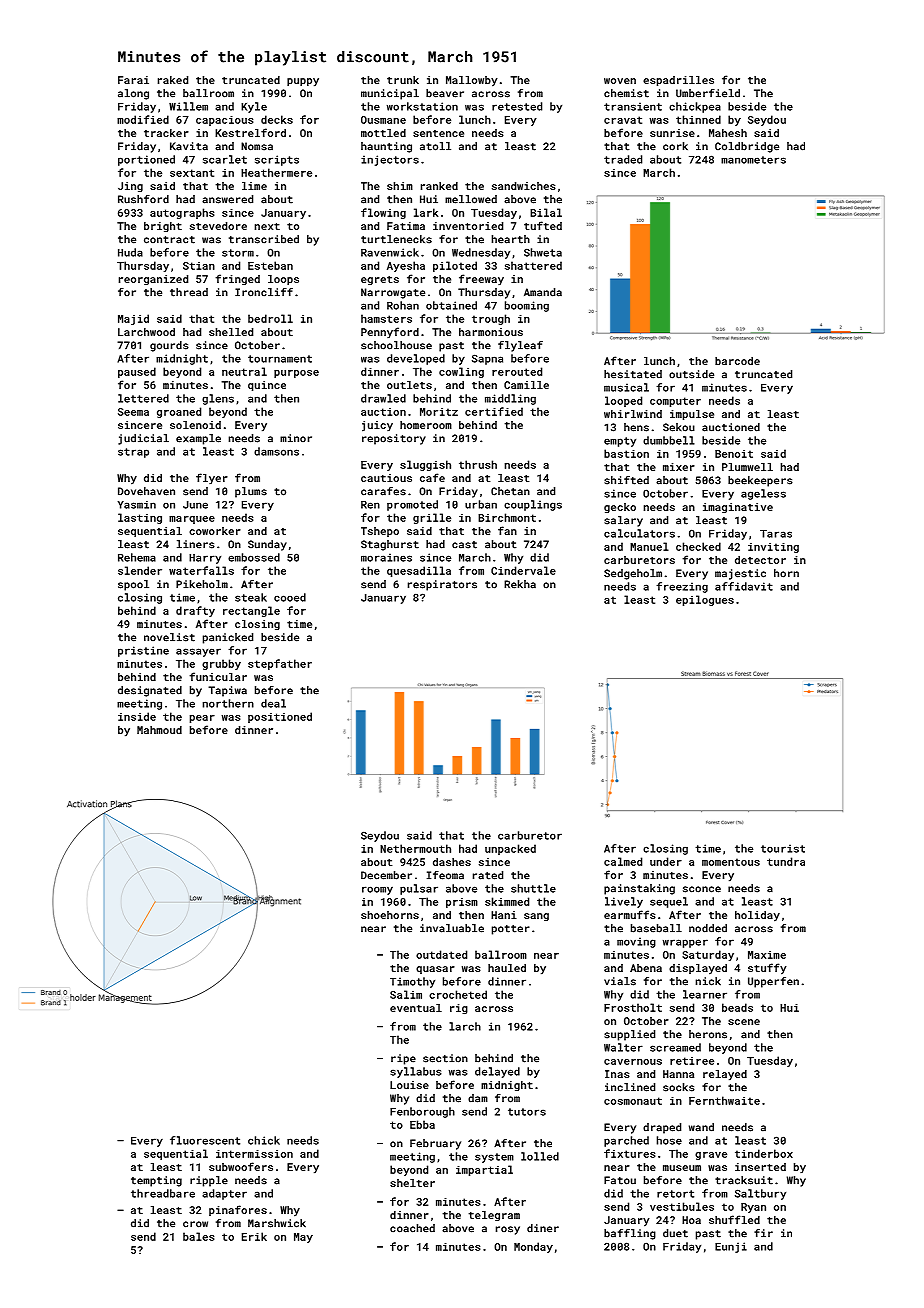 This screenshot has width=924, height=1308. Describe the element at coordinates (744, 586) in the screenshot. I see `affidavit` at that location.
